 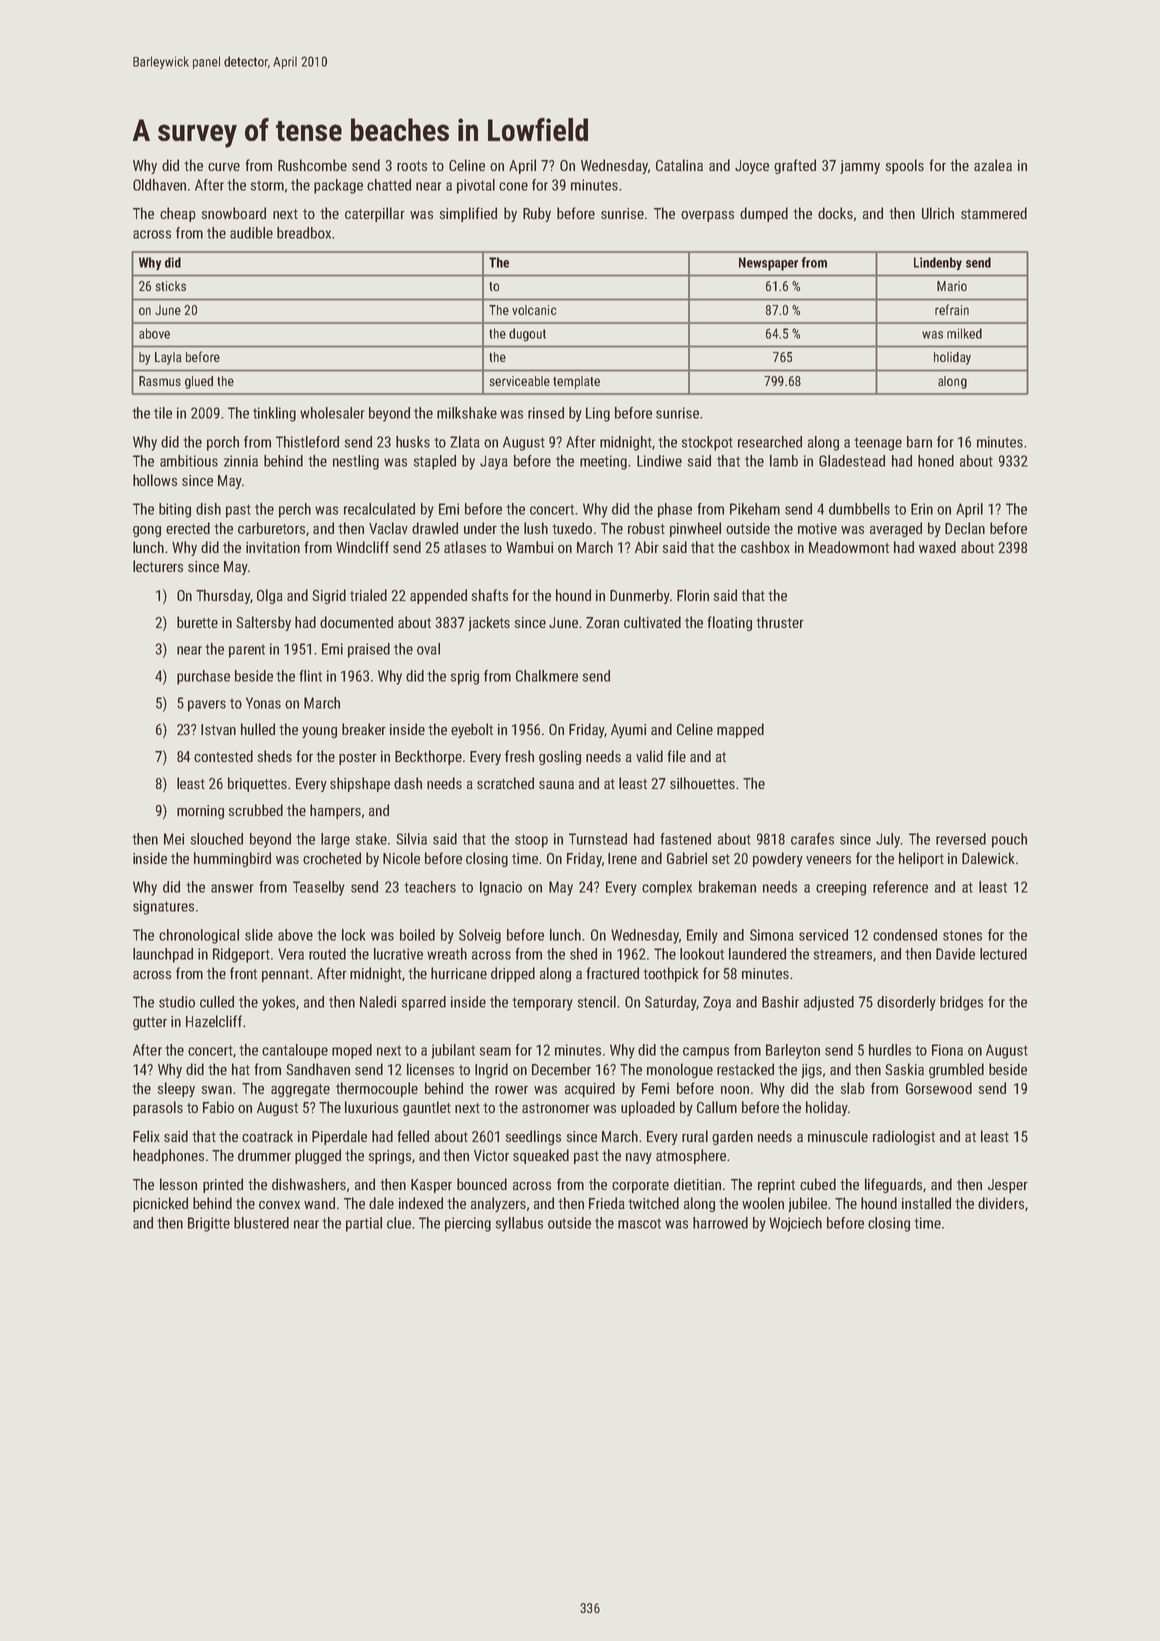 What do you see at coordinates (939, 1088) in the screenshot?
I see `Gorsewood` at bounding box center [939, 1088].
